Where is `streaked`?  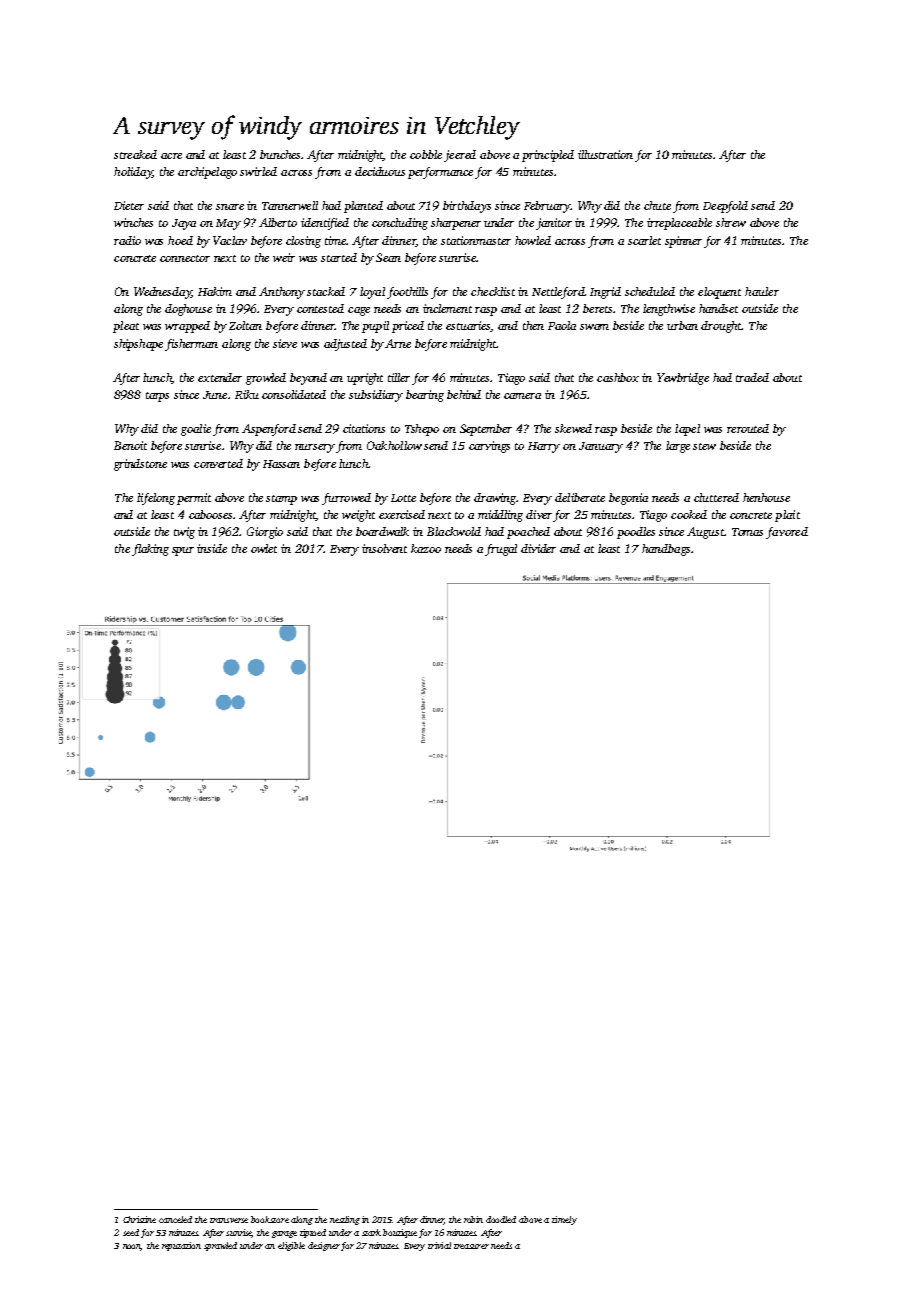 streaked is located at coordinates (135, 154).
